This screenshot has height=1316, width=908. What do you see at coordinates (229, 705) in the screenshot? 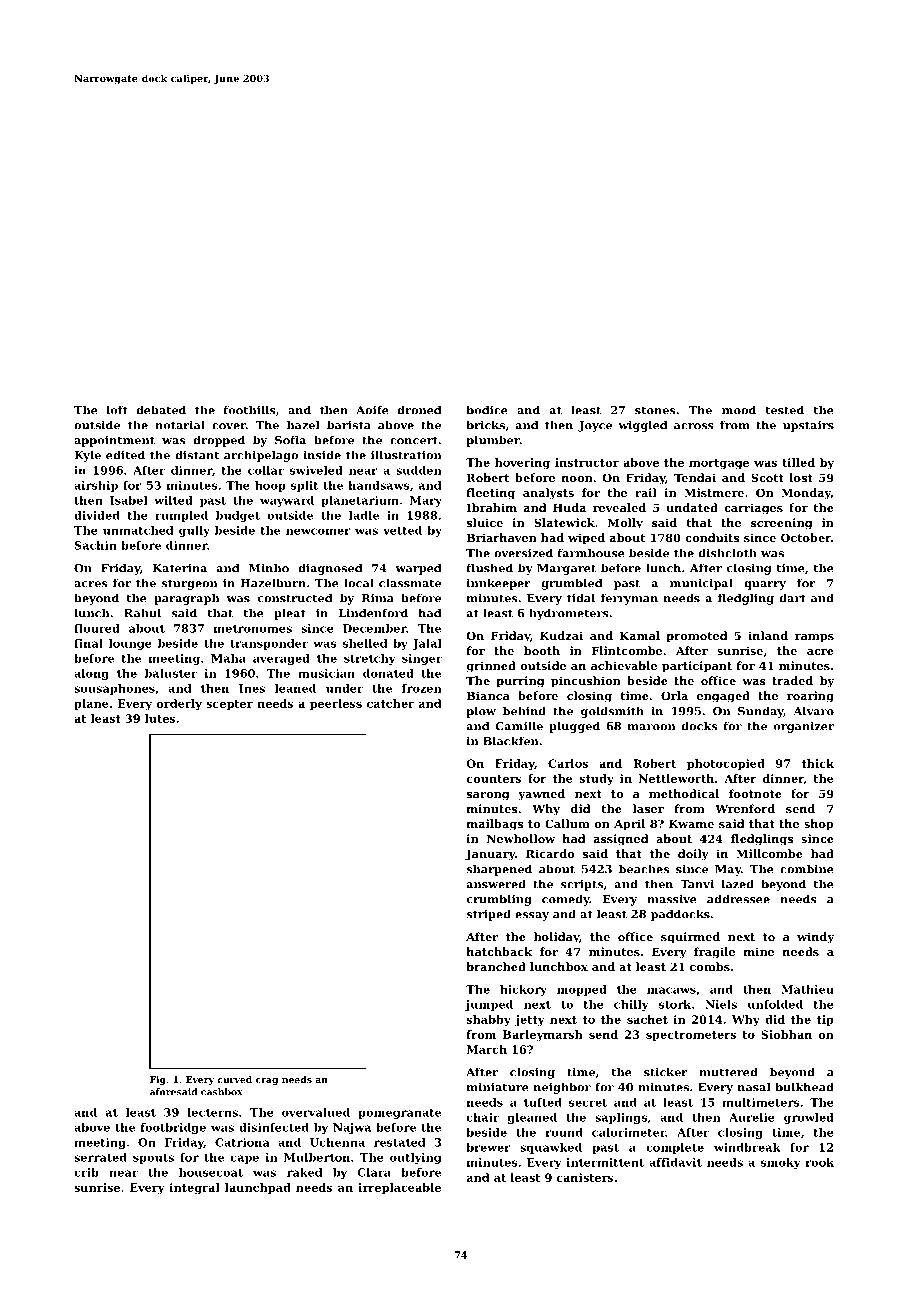
I see `scepter` at bounding box center [229, 705].
